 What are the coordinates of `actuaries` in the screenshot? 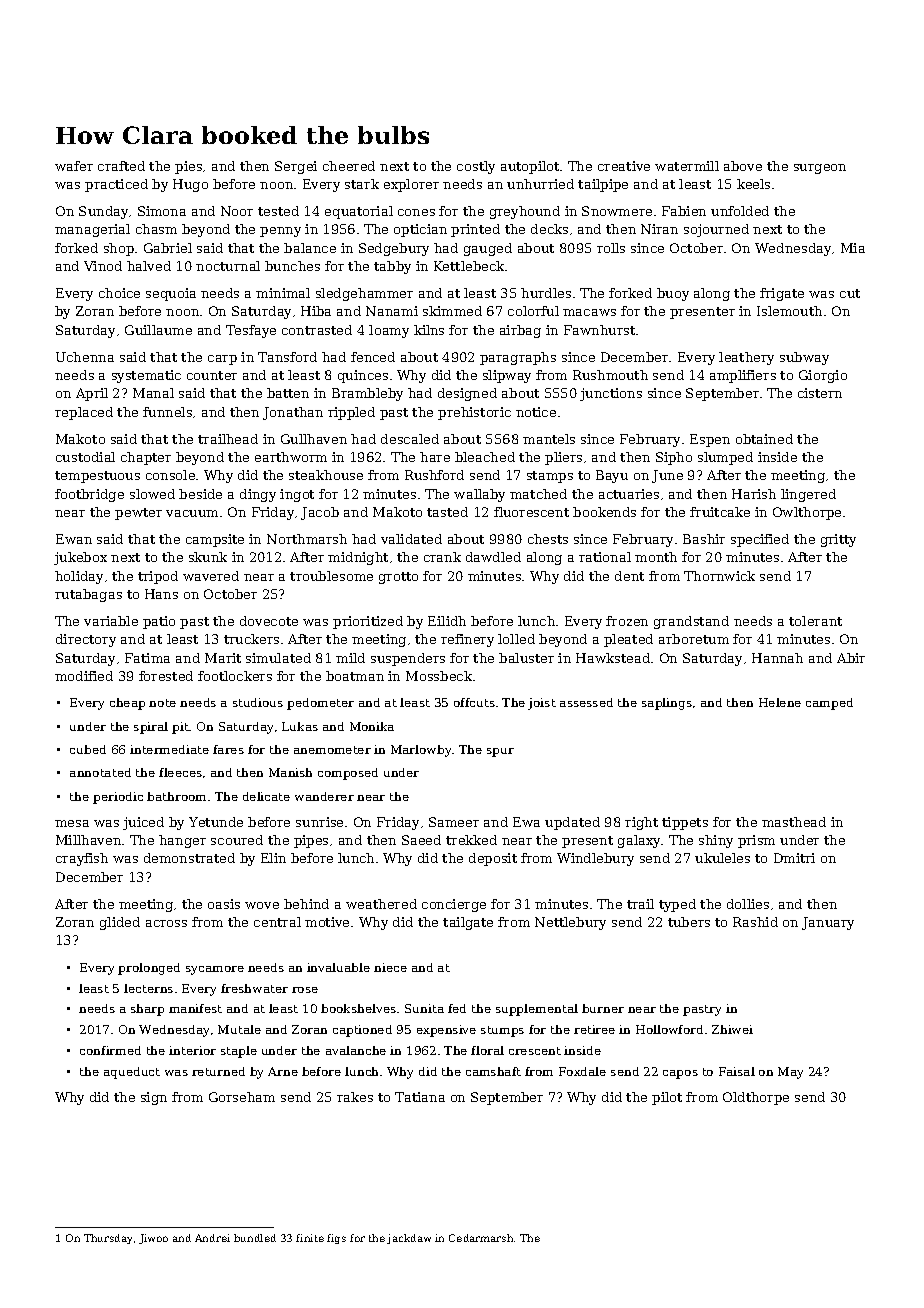 It's located at (629, 494).
